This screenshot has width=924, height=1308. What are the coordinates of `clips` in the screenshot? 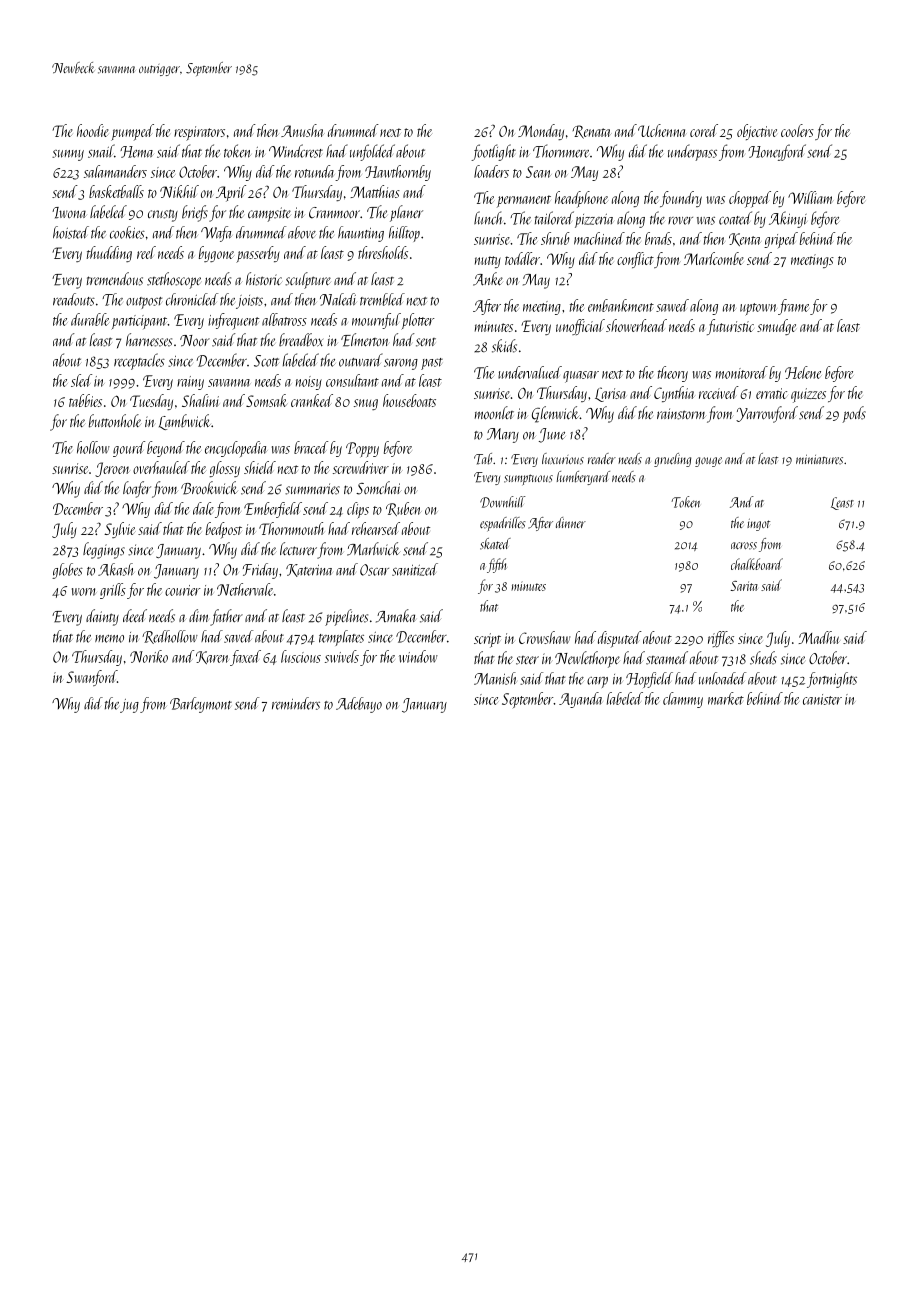 It's located at (358, 510).
